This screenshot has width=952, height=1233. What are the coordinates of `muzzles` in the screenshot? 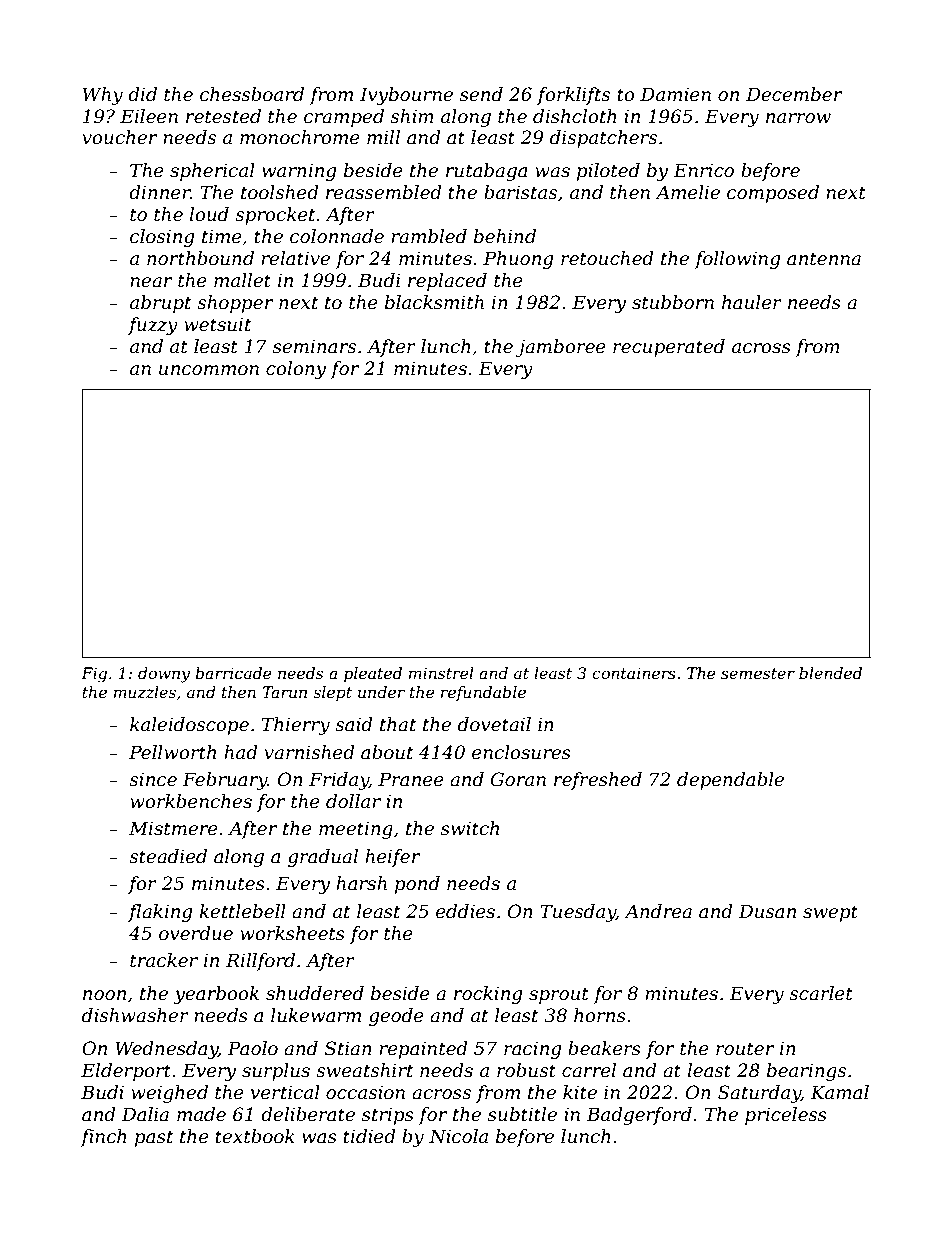 It's located at (145, 692).
